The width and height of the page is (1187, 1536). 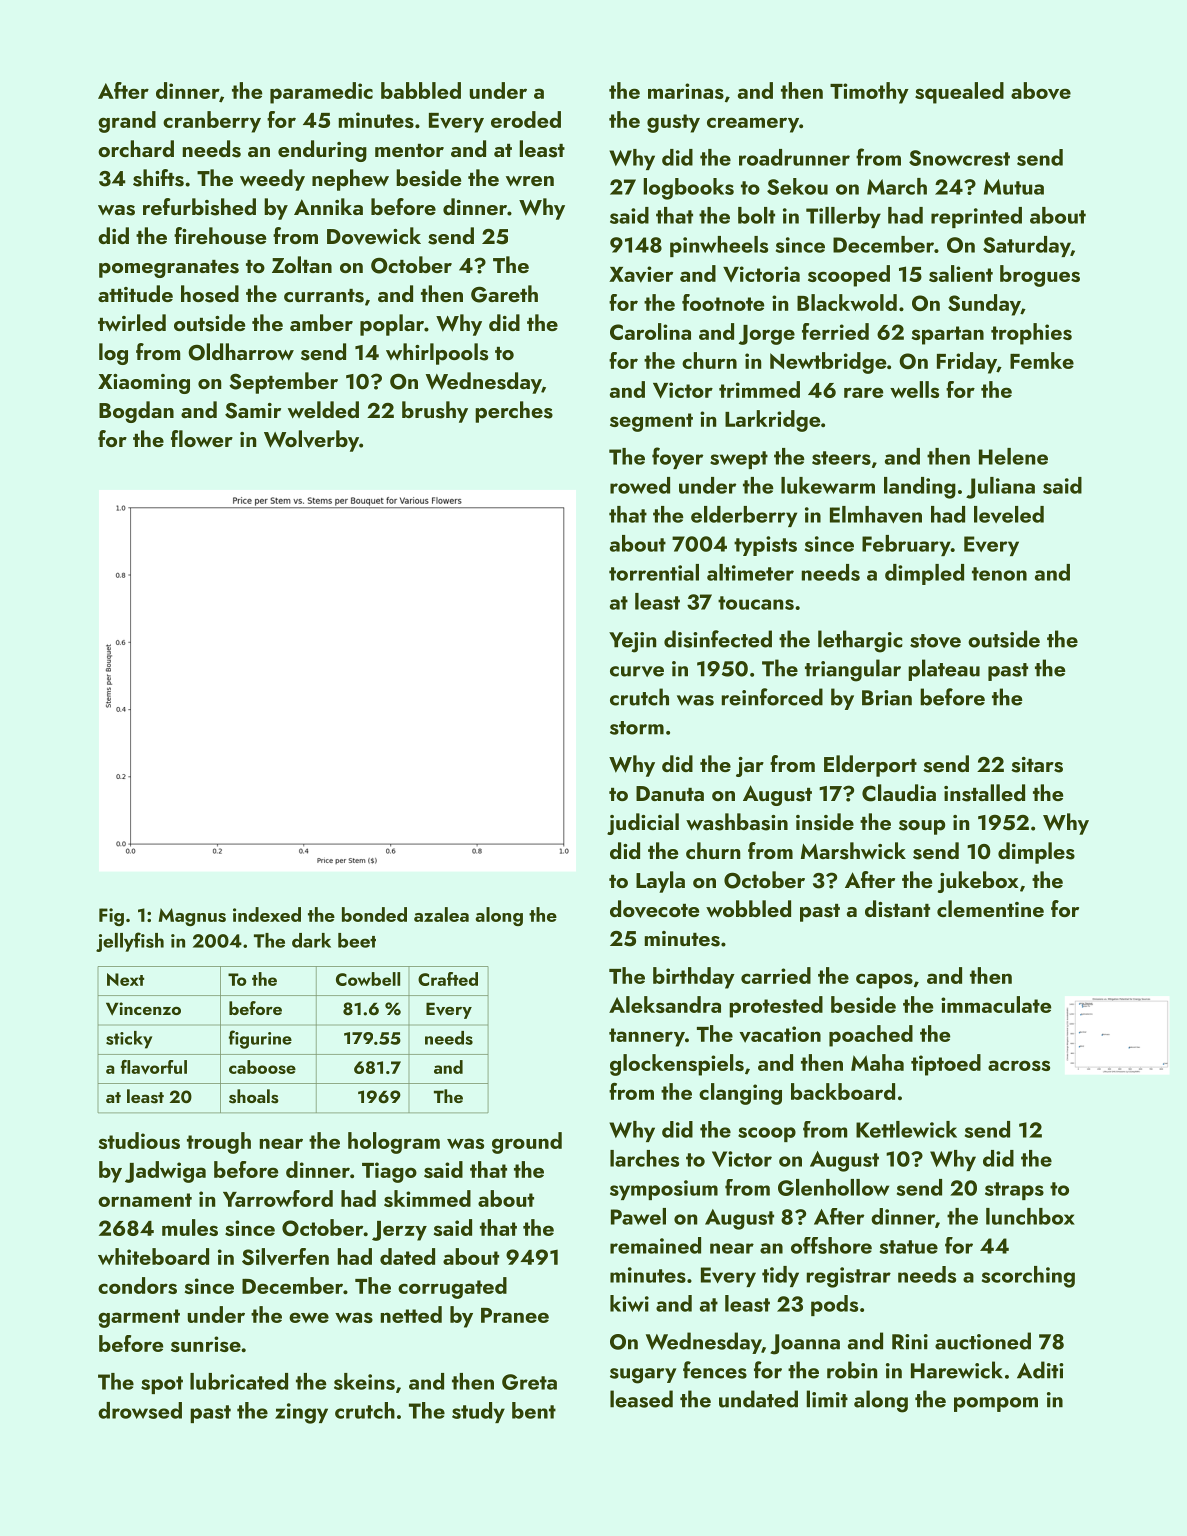 What do you see at coordinates (421, 90) in the page?
I see `babbled` at bounding box center [421, 90].
